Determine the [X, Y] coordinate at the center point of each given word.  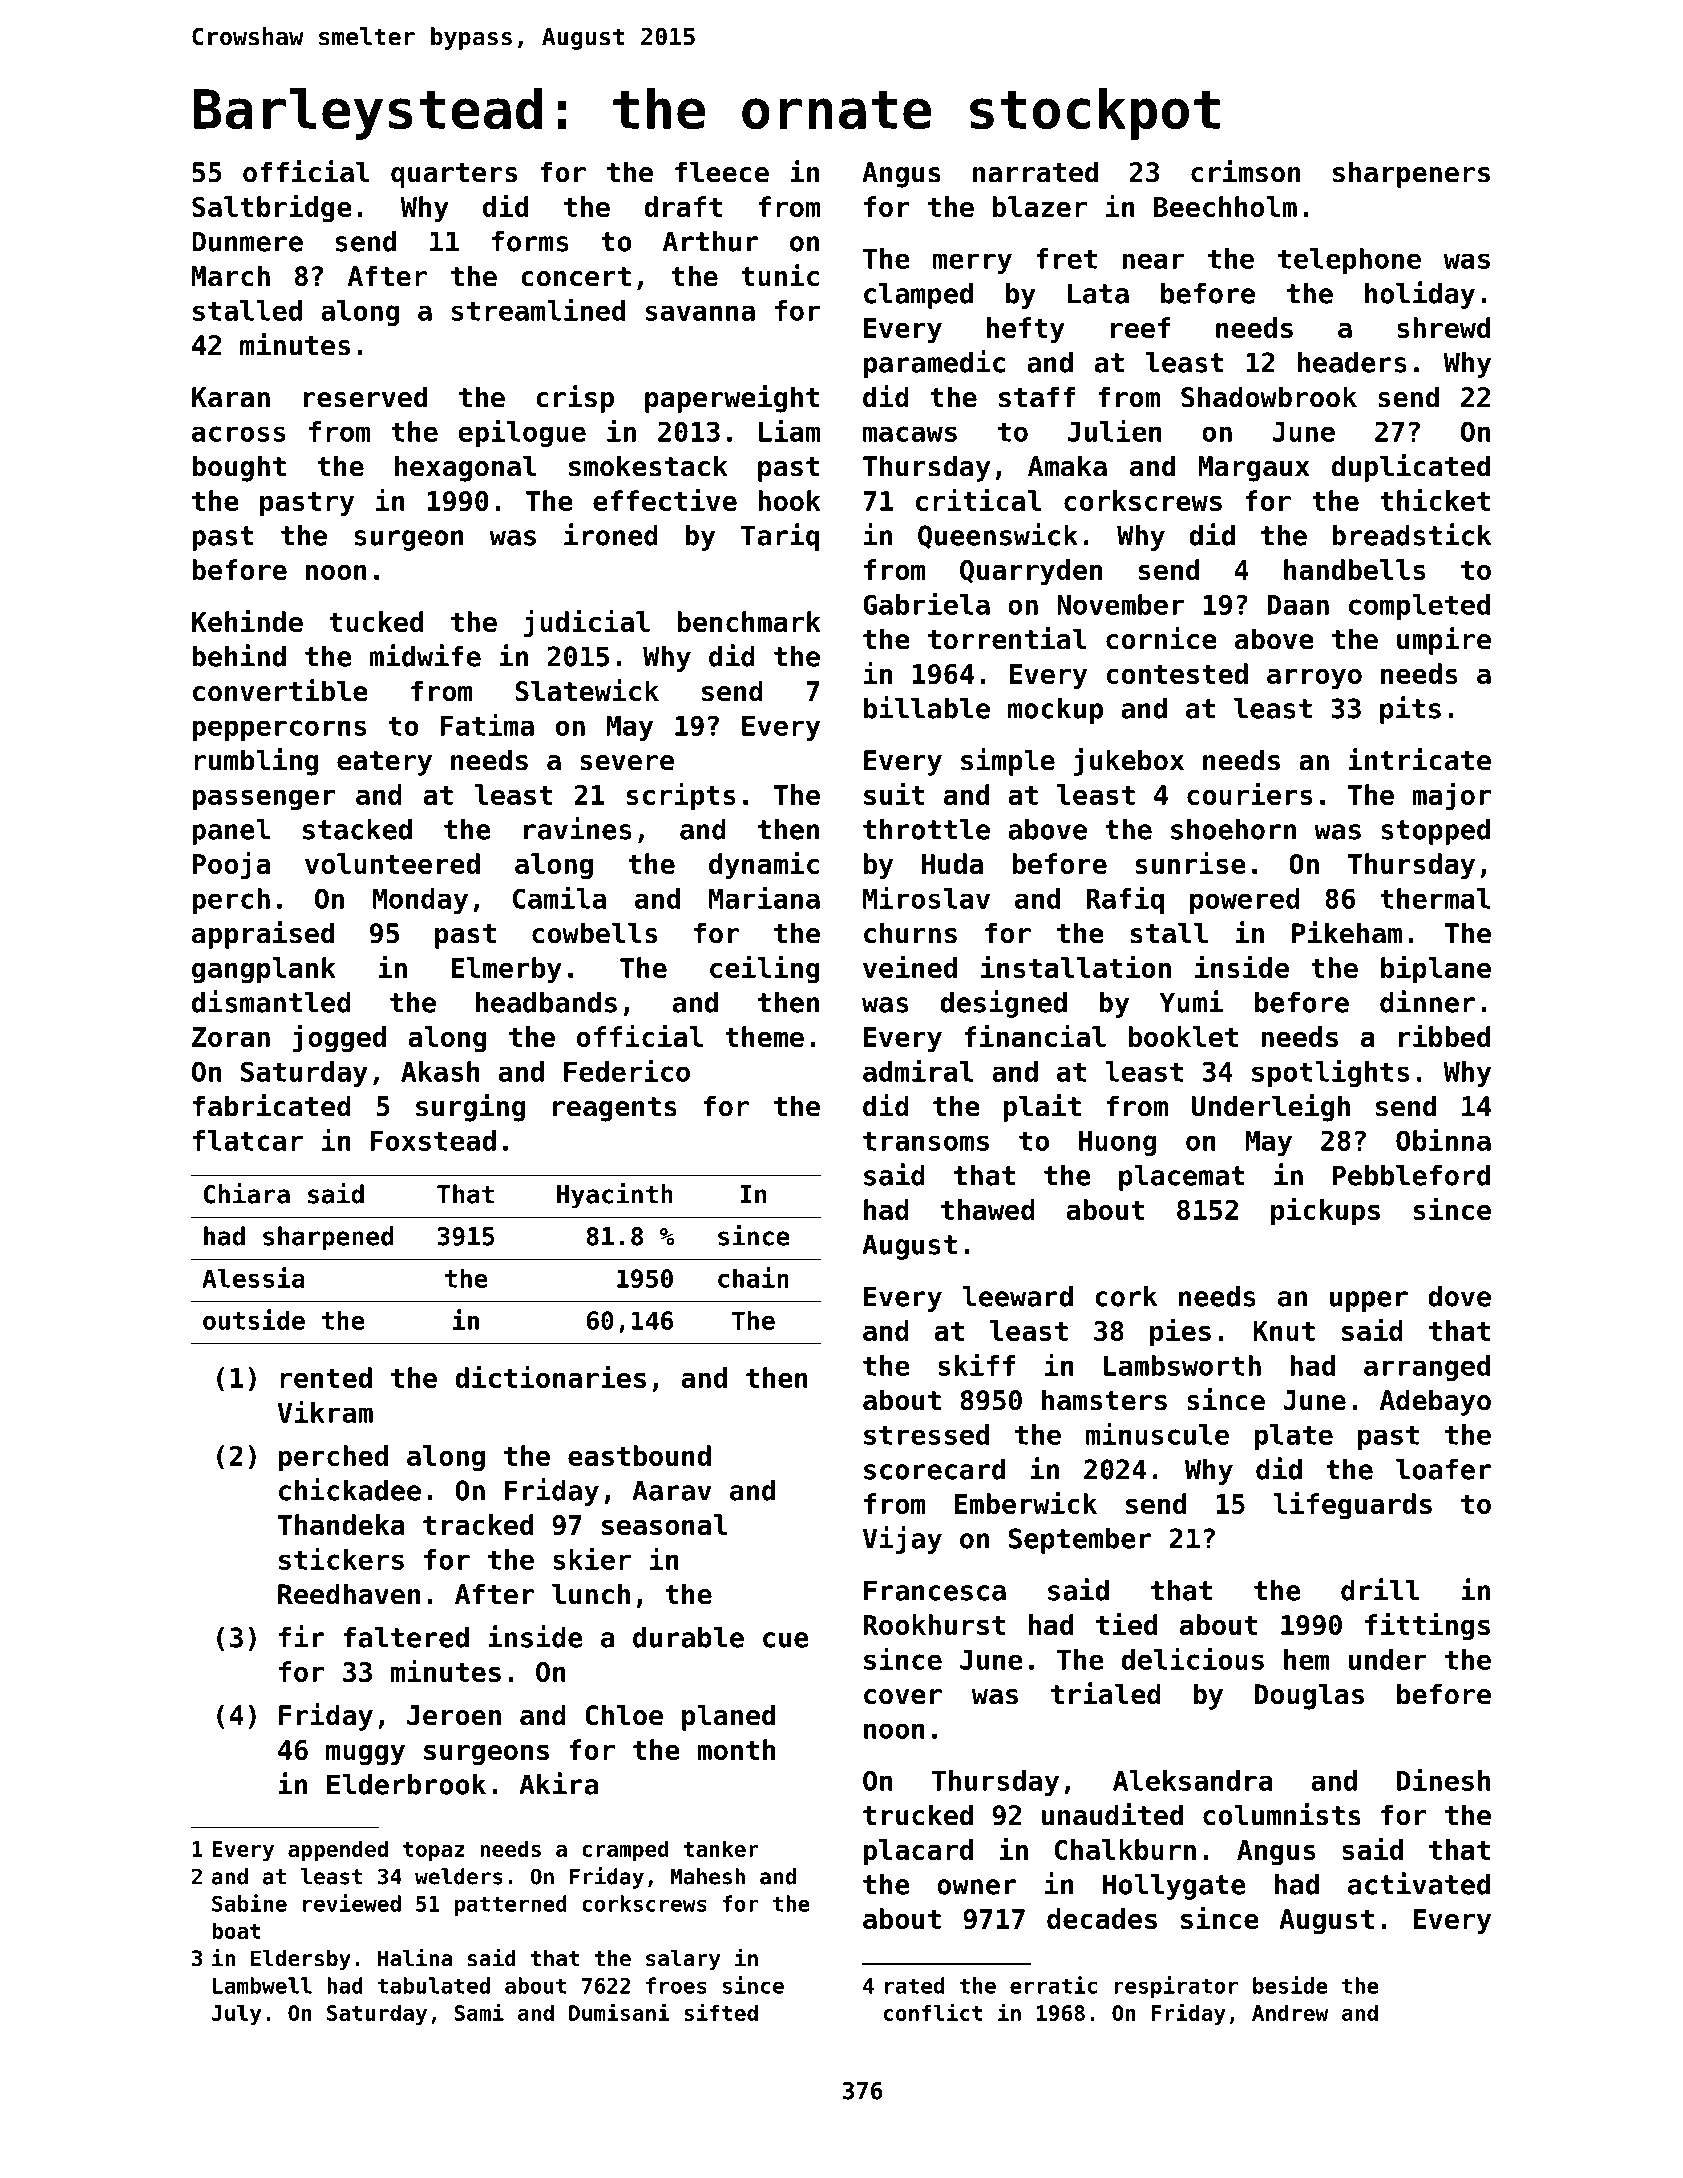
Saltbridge [272, 209]
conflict [933, 2012]
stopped [1435, 832]
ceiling [765, 970]
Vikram [325, 1411]
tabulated [434, 1985]
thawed [988, 1209]
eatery [384, 763]
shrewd [1443, 327]
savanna [700, 313]
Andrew [1290, 2012]
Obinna [1443, 1139]
